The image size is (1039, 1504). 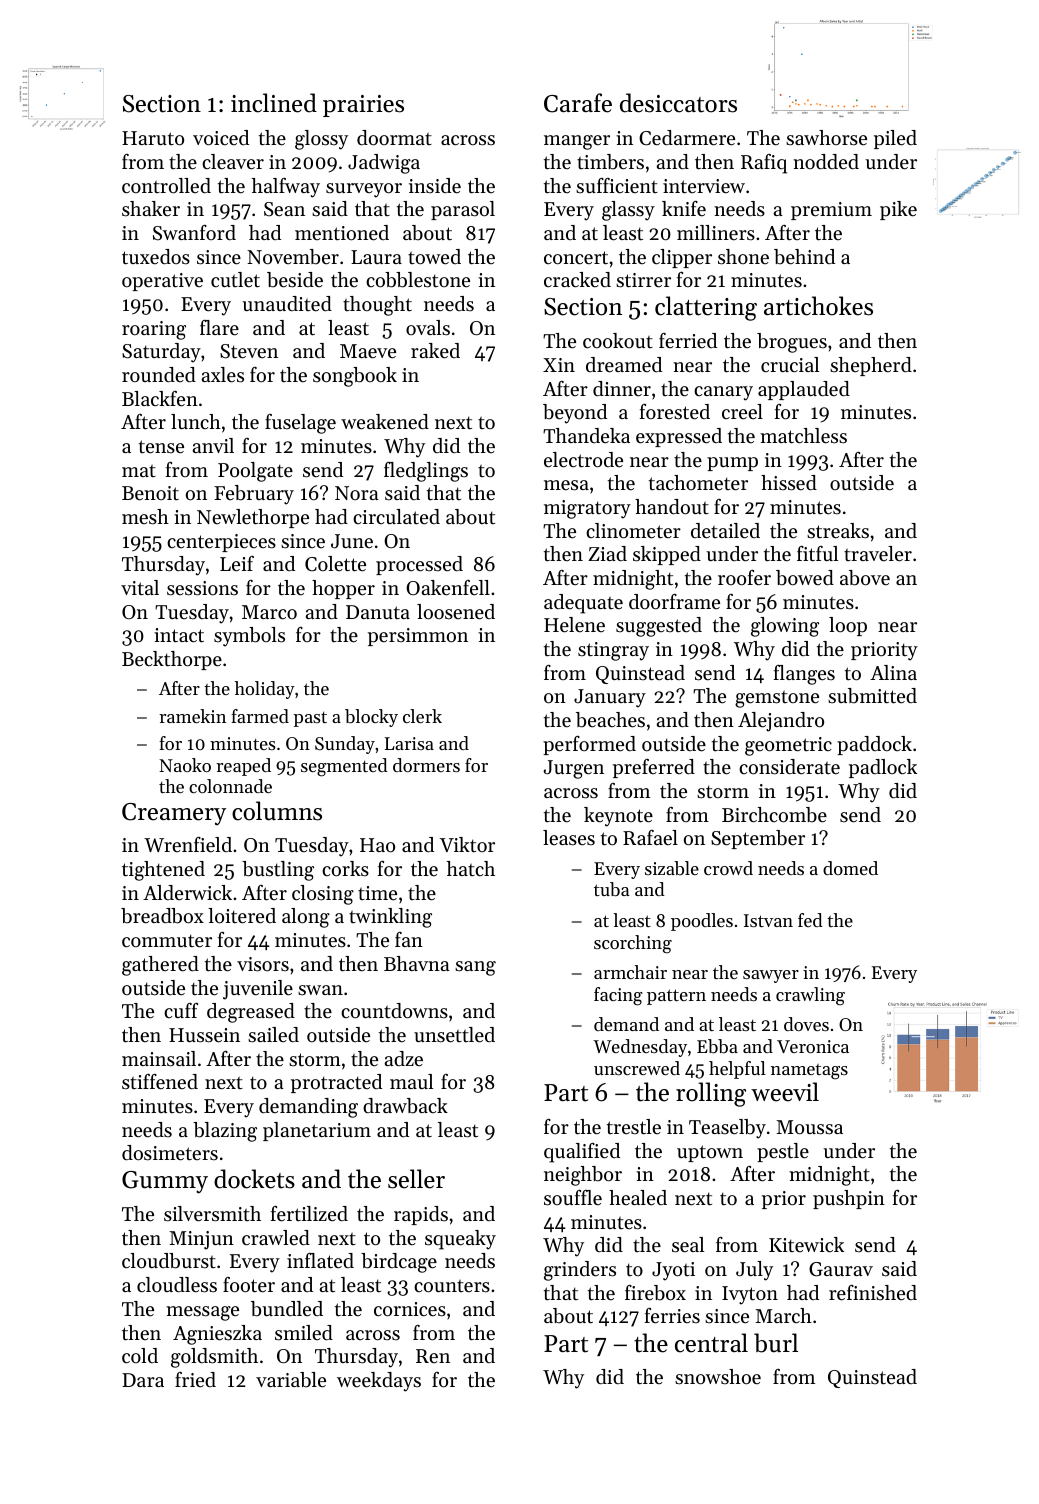 What do you see at coordinates (718, 1377) in the screenshot?
I see `snowshoe` at bounding box center [718, 1377].
